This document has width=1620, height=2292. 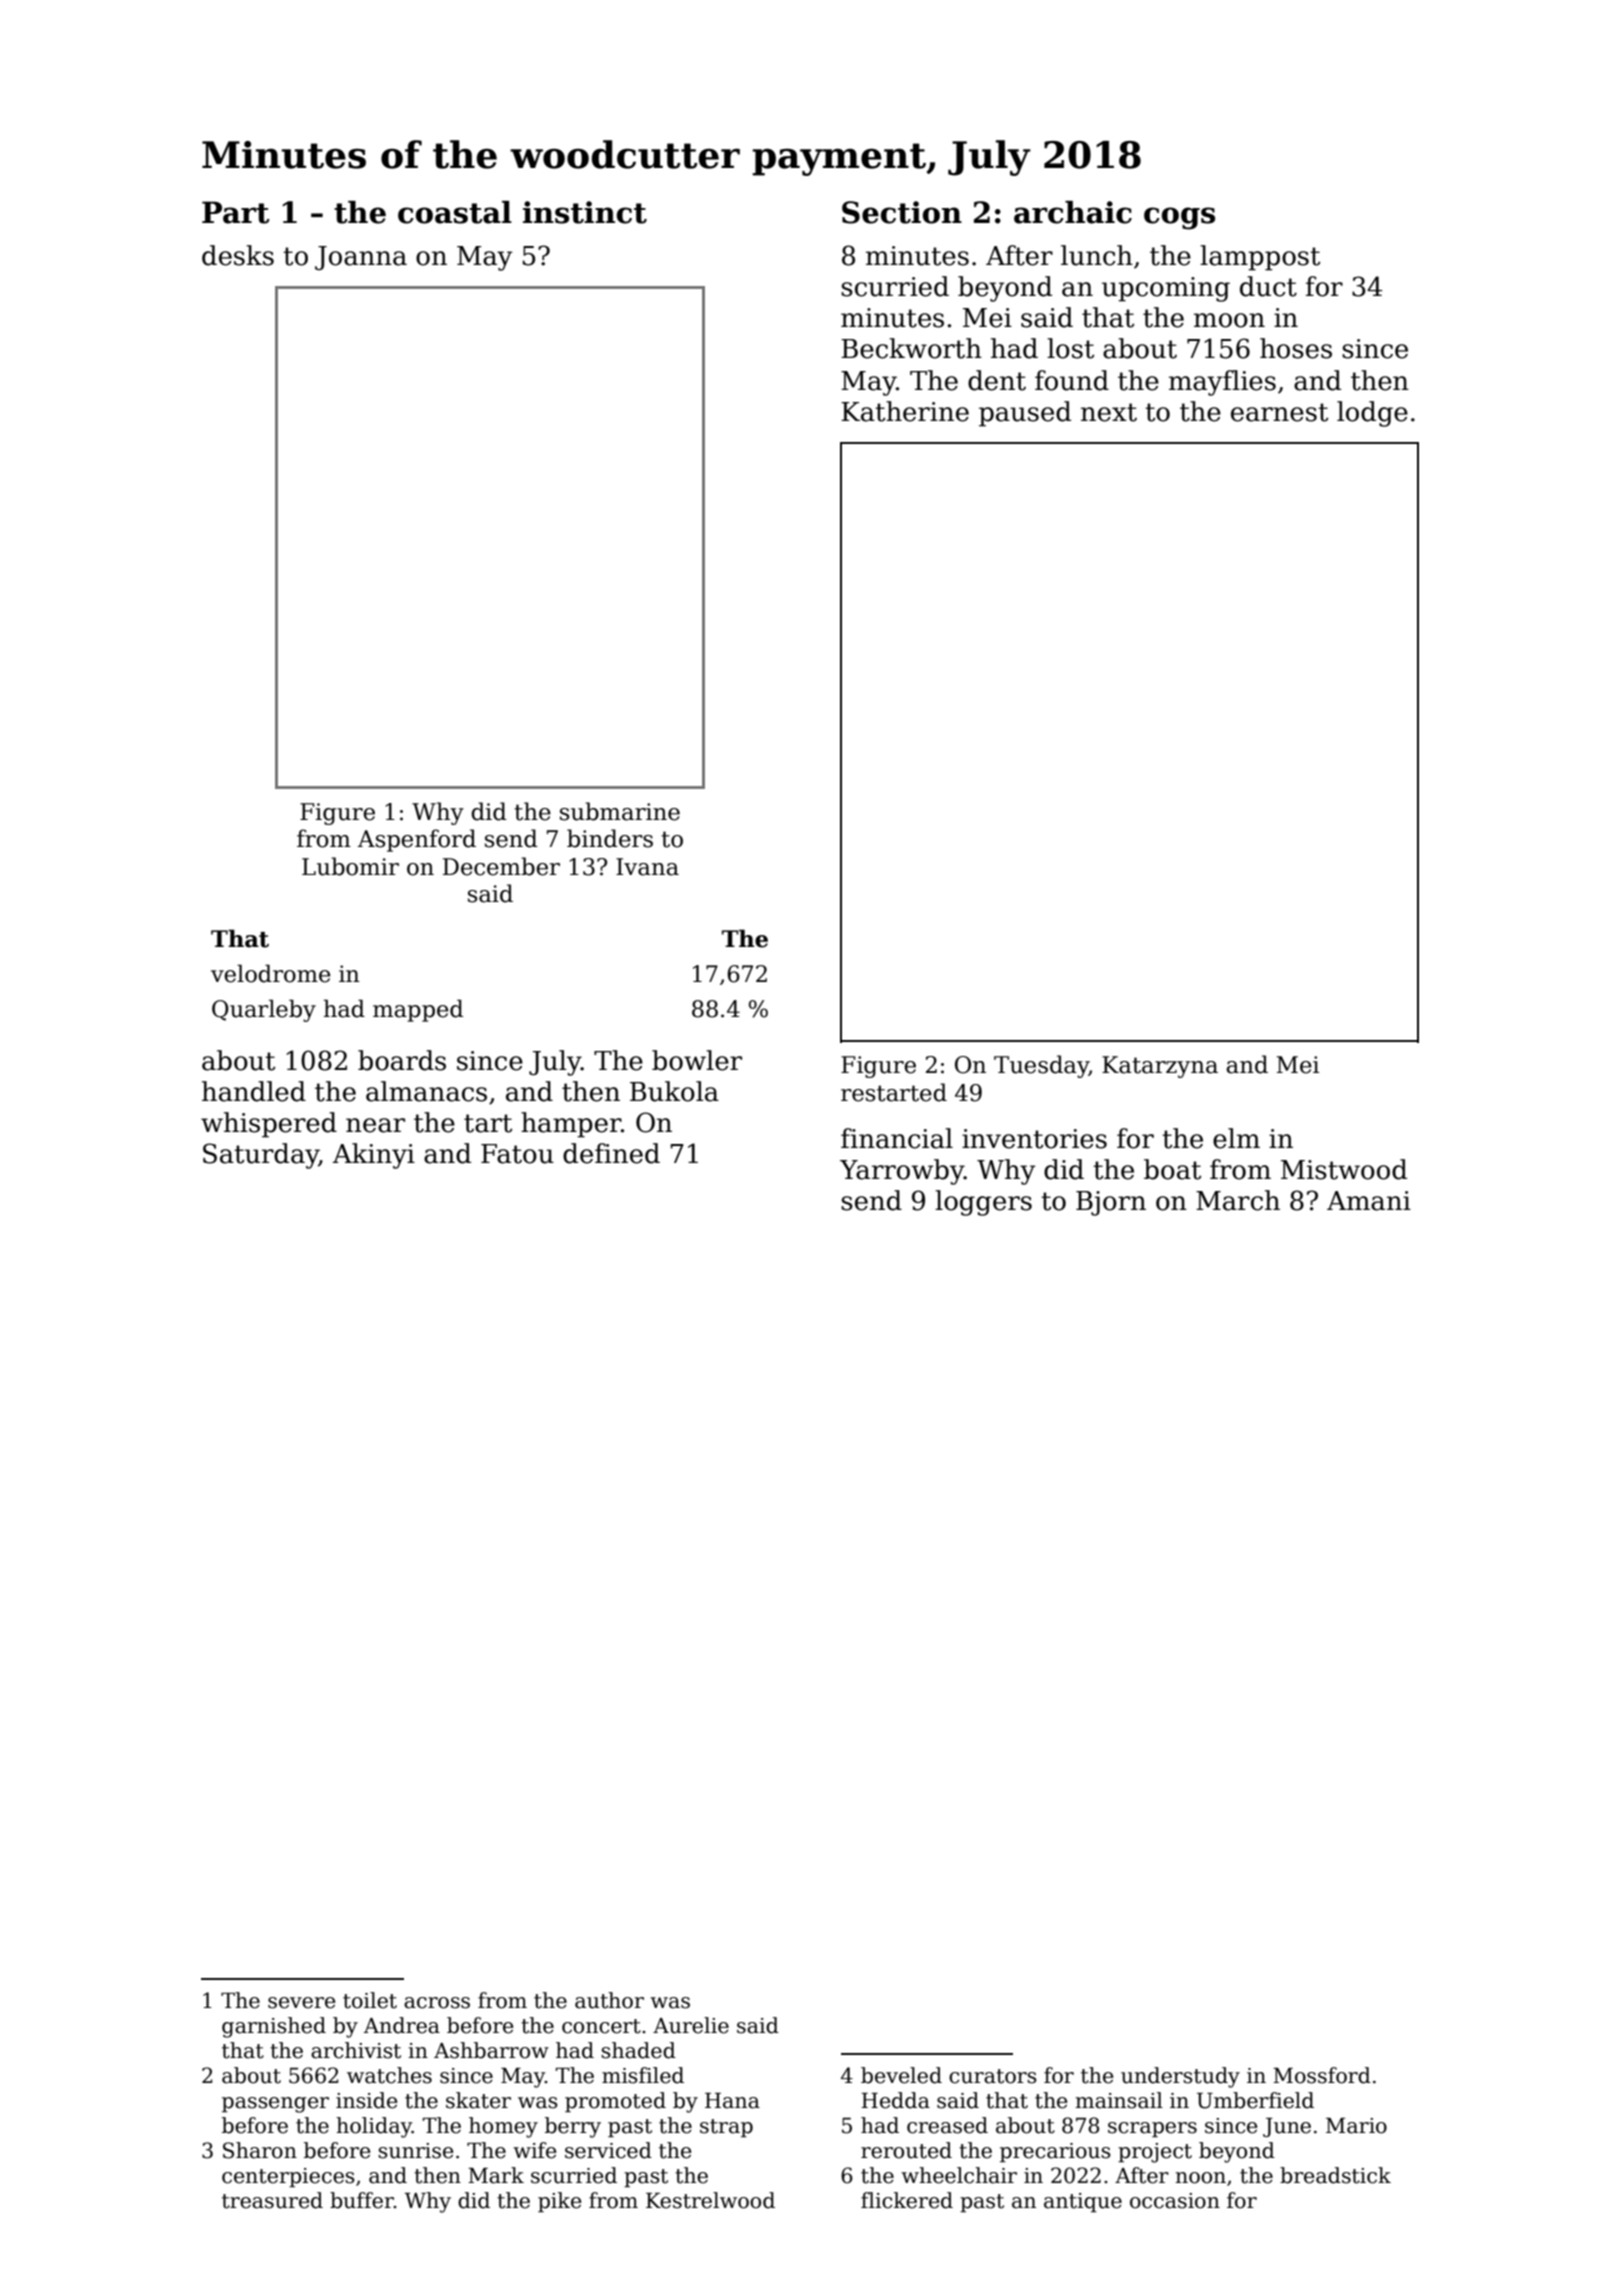 I want to click on Amani, so click(x=1369, y=1201).
